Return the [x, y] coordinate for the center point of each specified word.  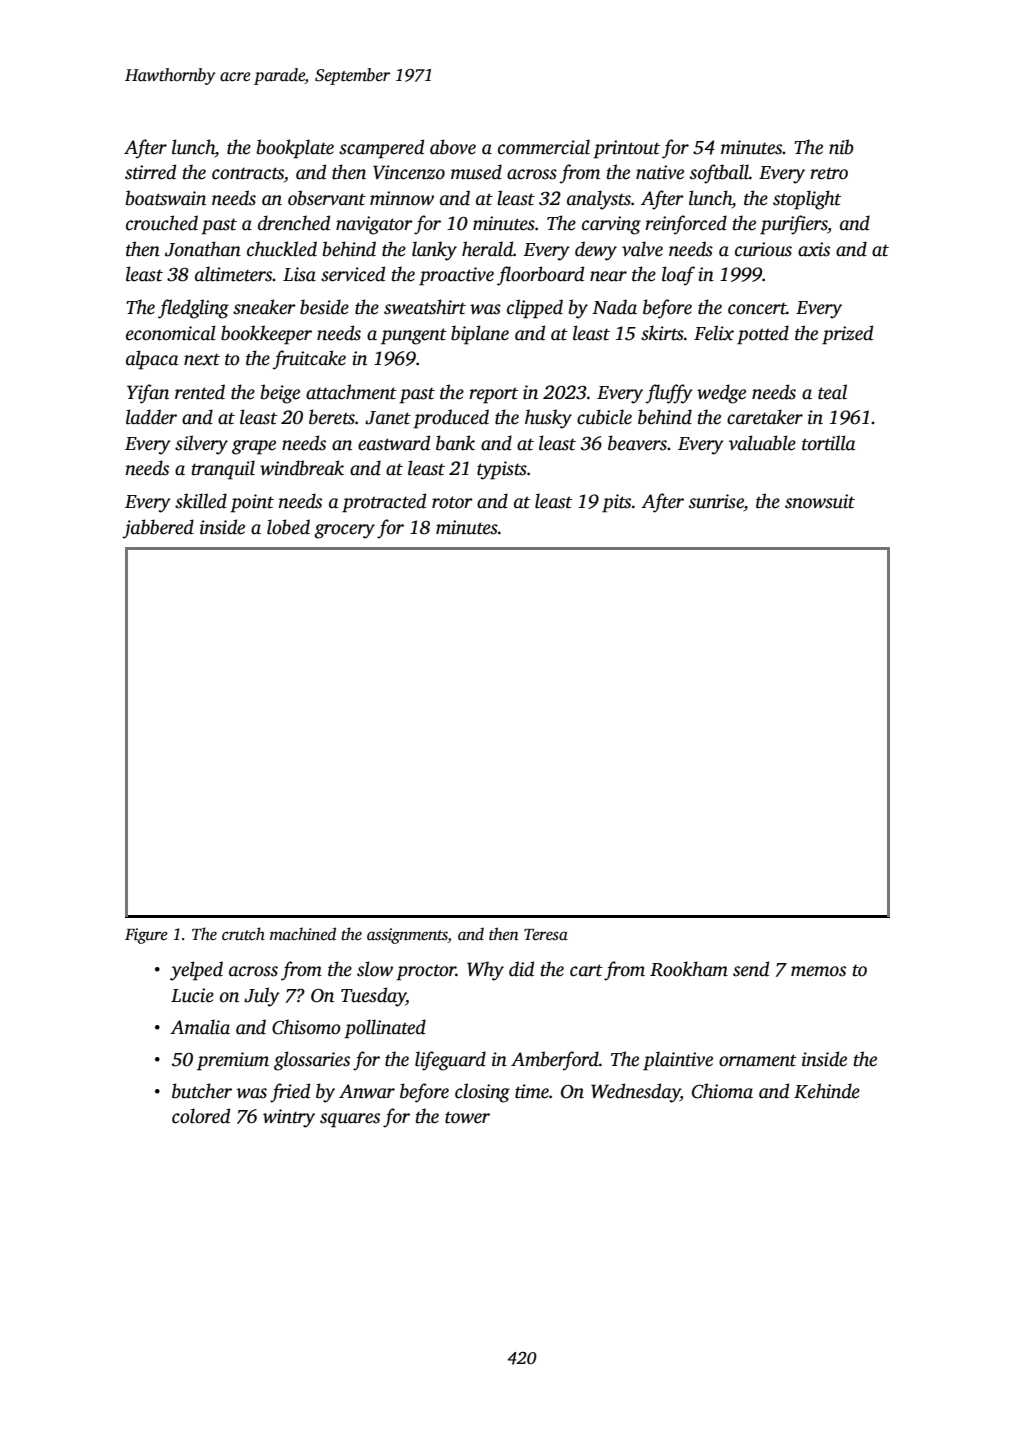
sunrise [716, 501]
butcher [202, 1091]
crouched [162, 223]
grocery [344, 531]
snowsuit [820, 501]
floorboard [540, 276]
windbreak [302, 468]
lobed [288, 527]
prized [847, 335]
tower [467, 1117]
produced [451, 419]
